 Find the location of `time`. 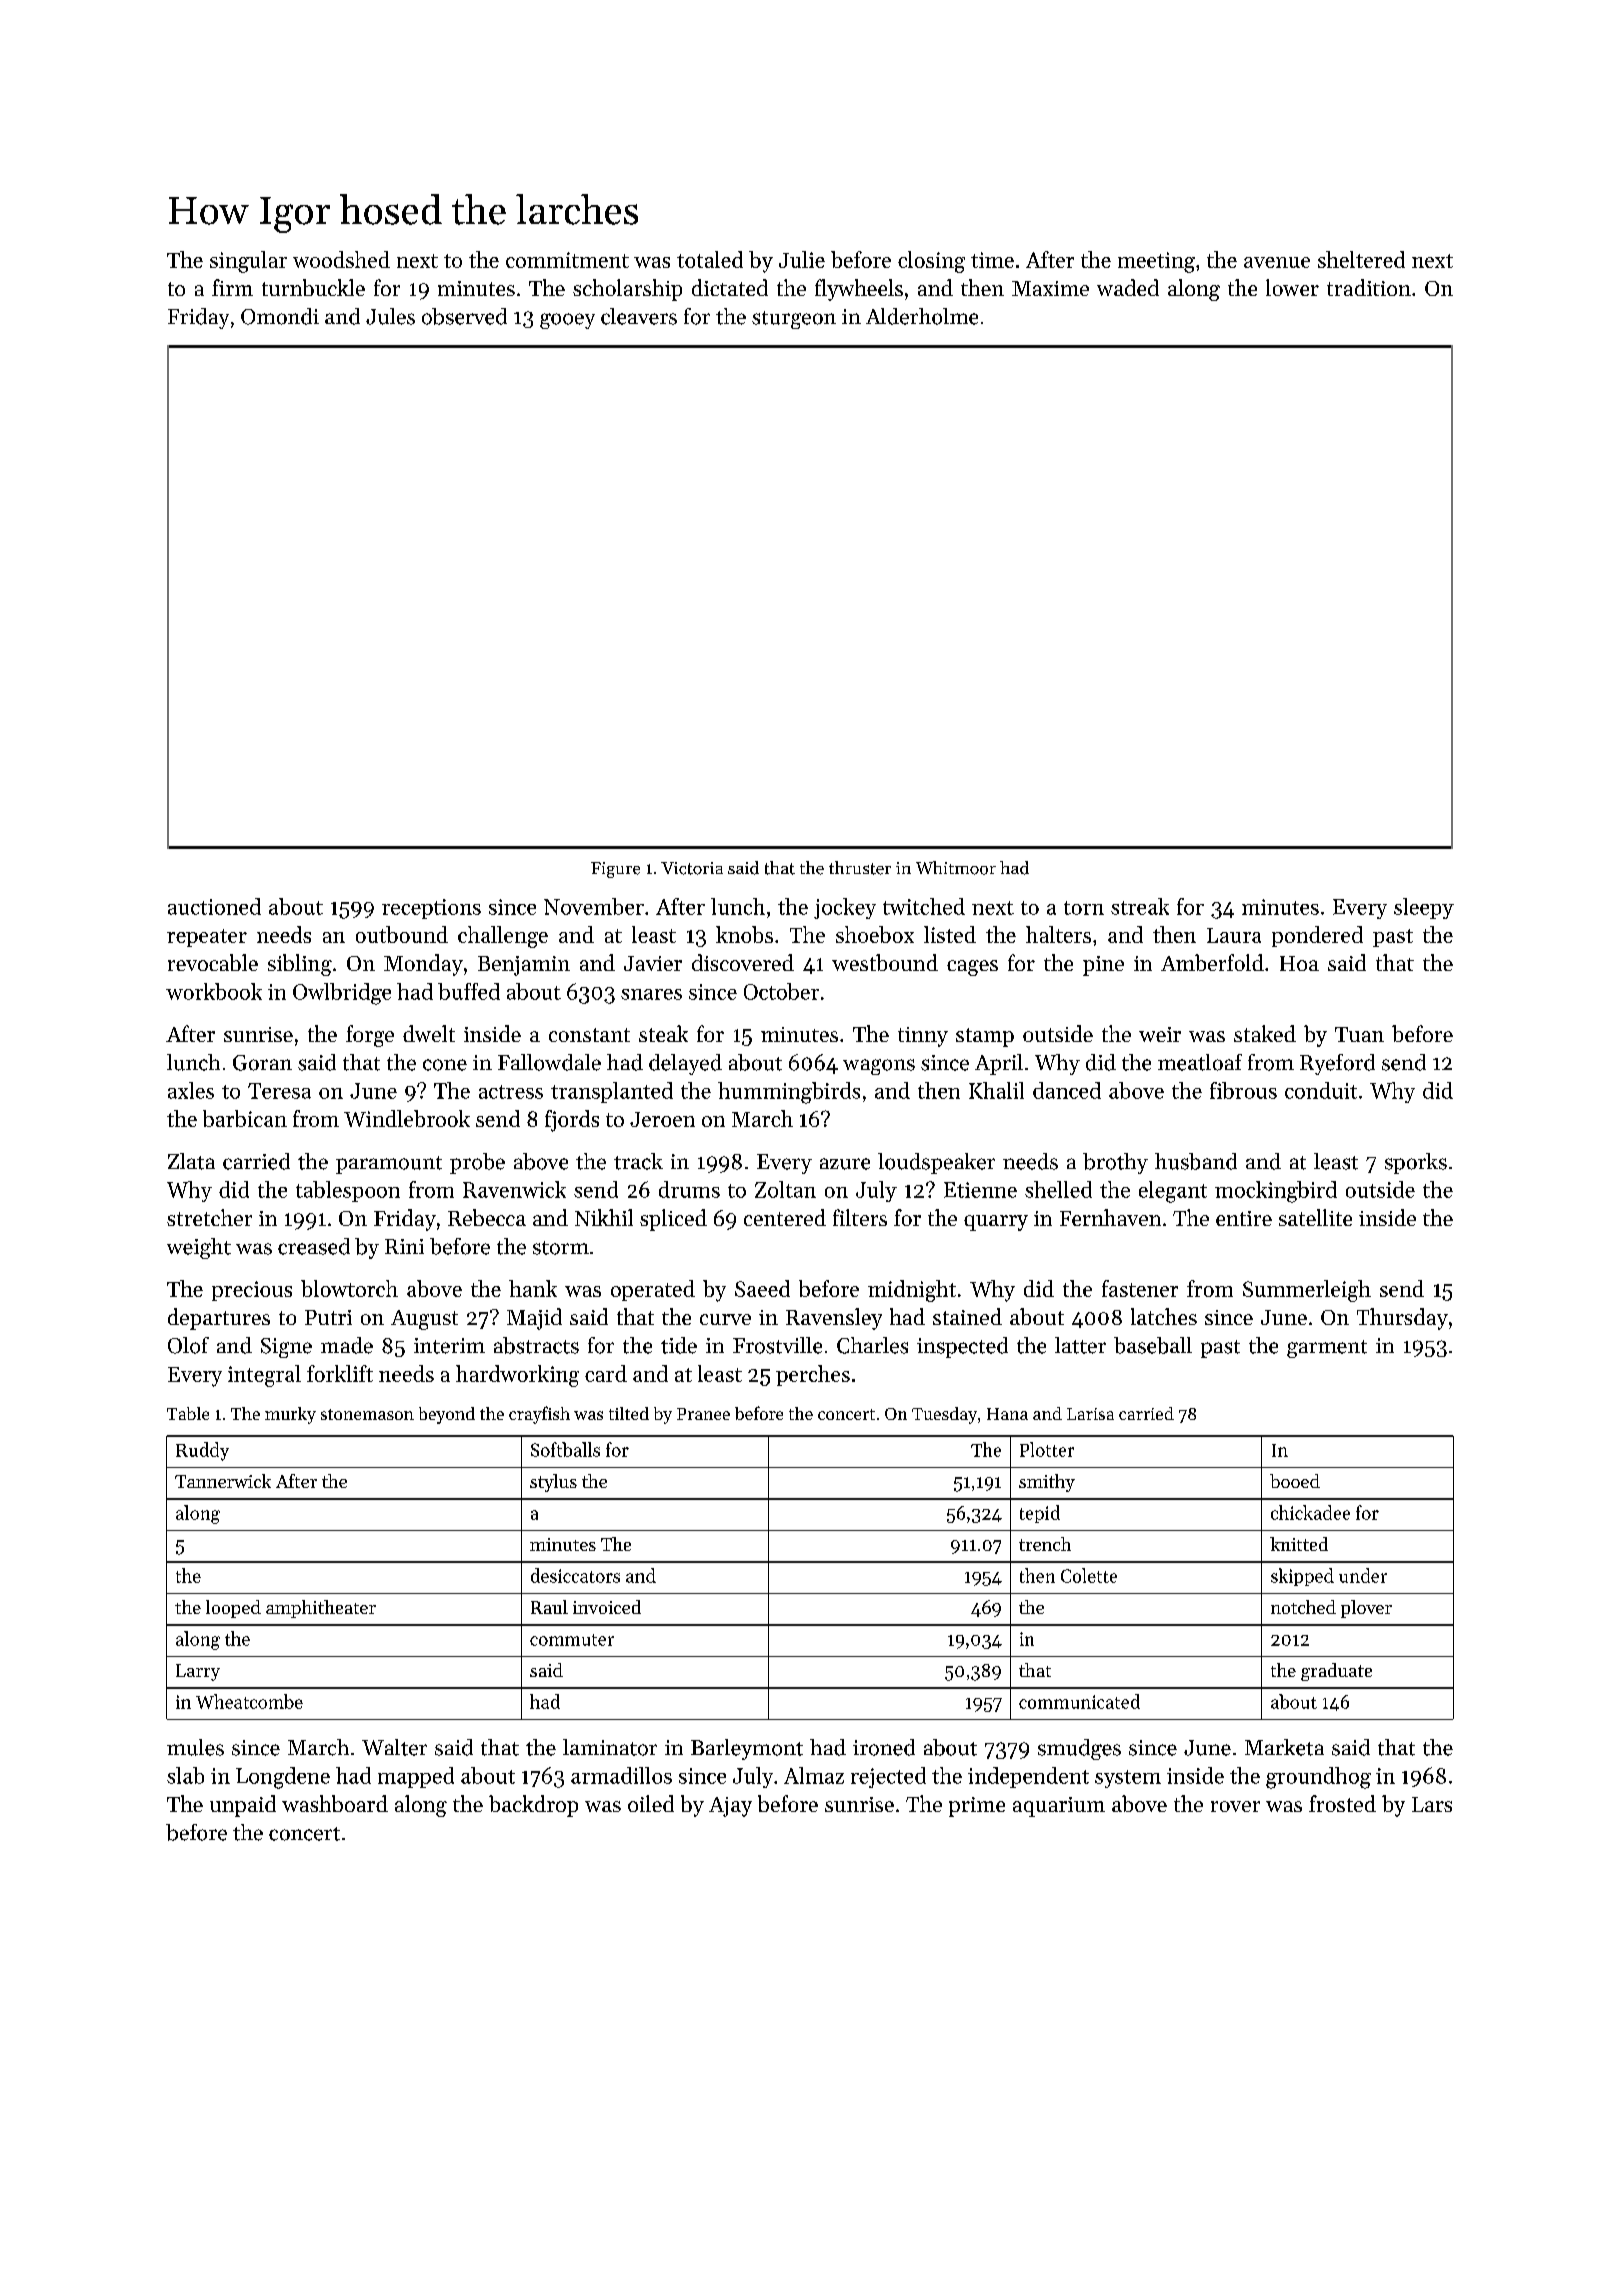

time is located at coordinates (992, 260).
